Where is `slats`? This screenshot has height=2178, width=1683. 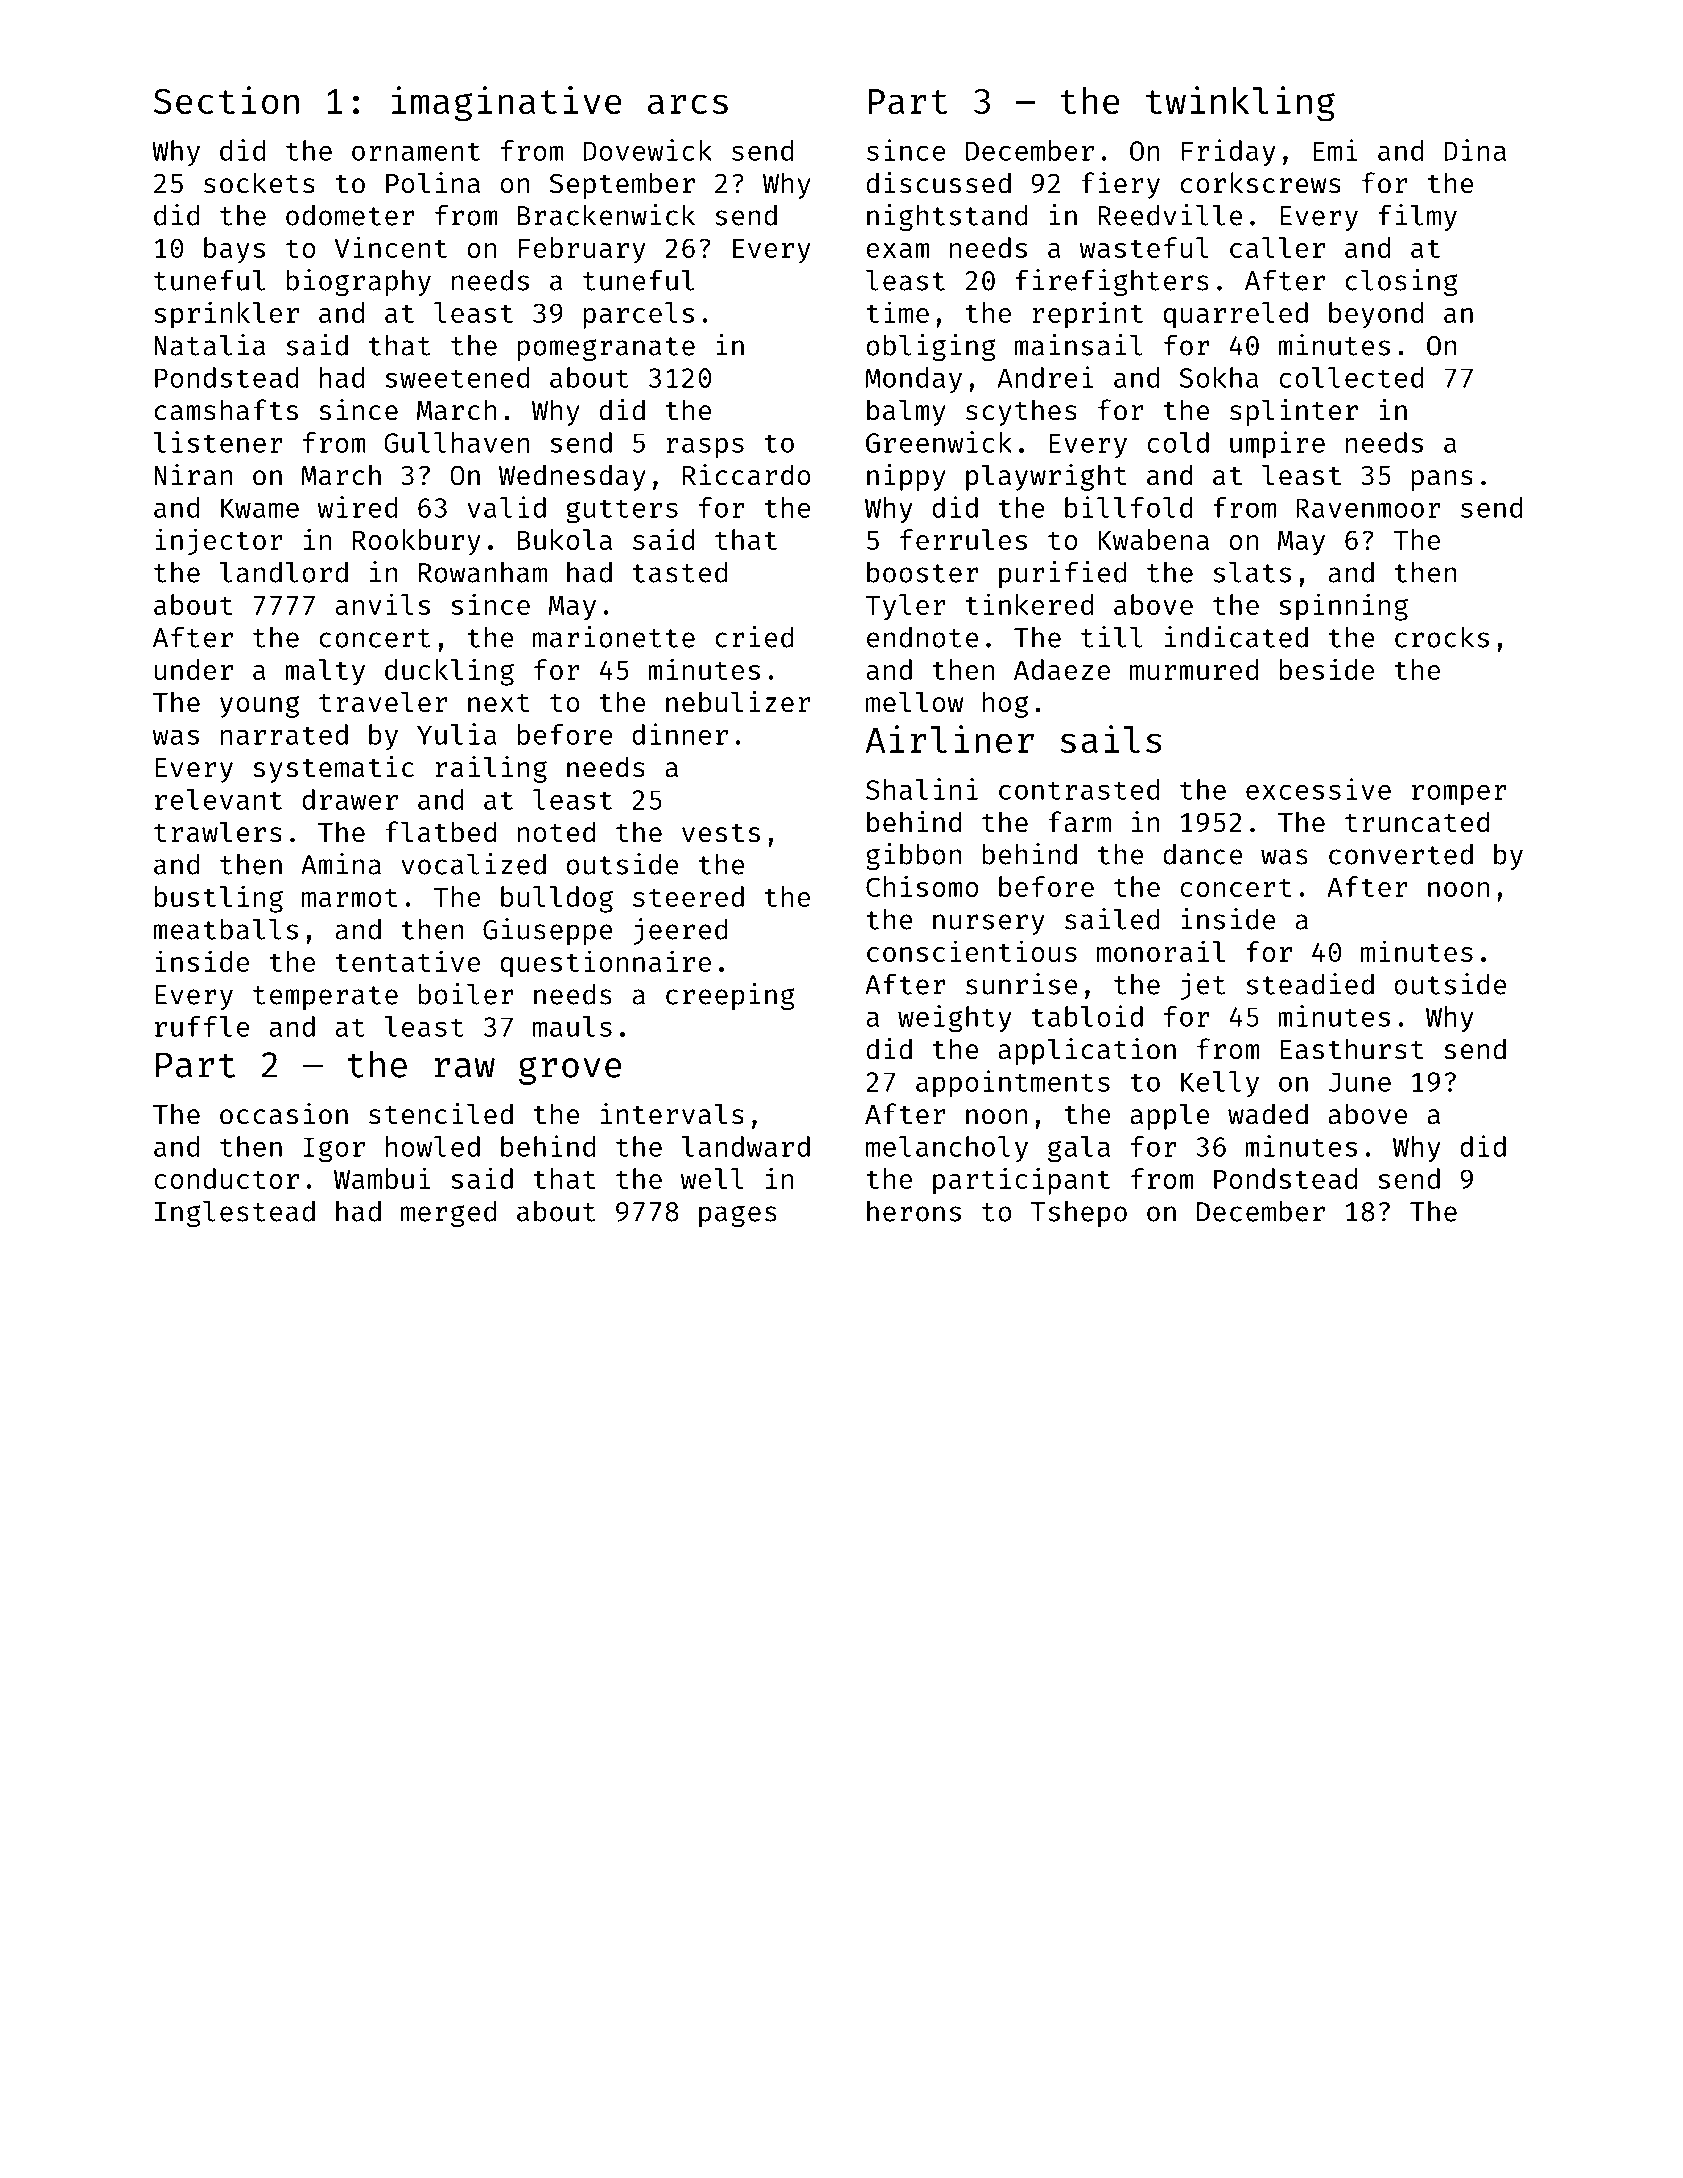
slats is located at coordinates (1252, 572).
